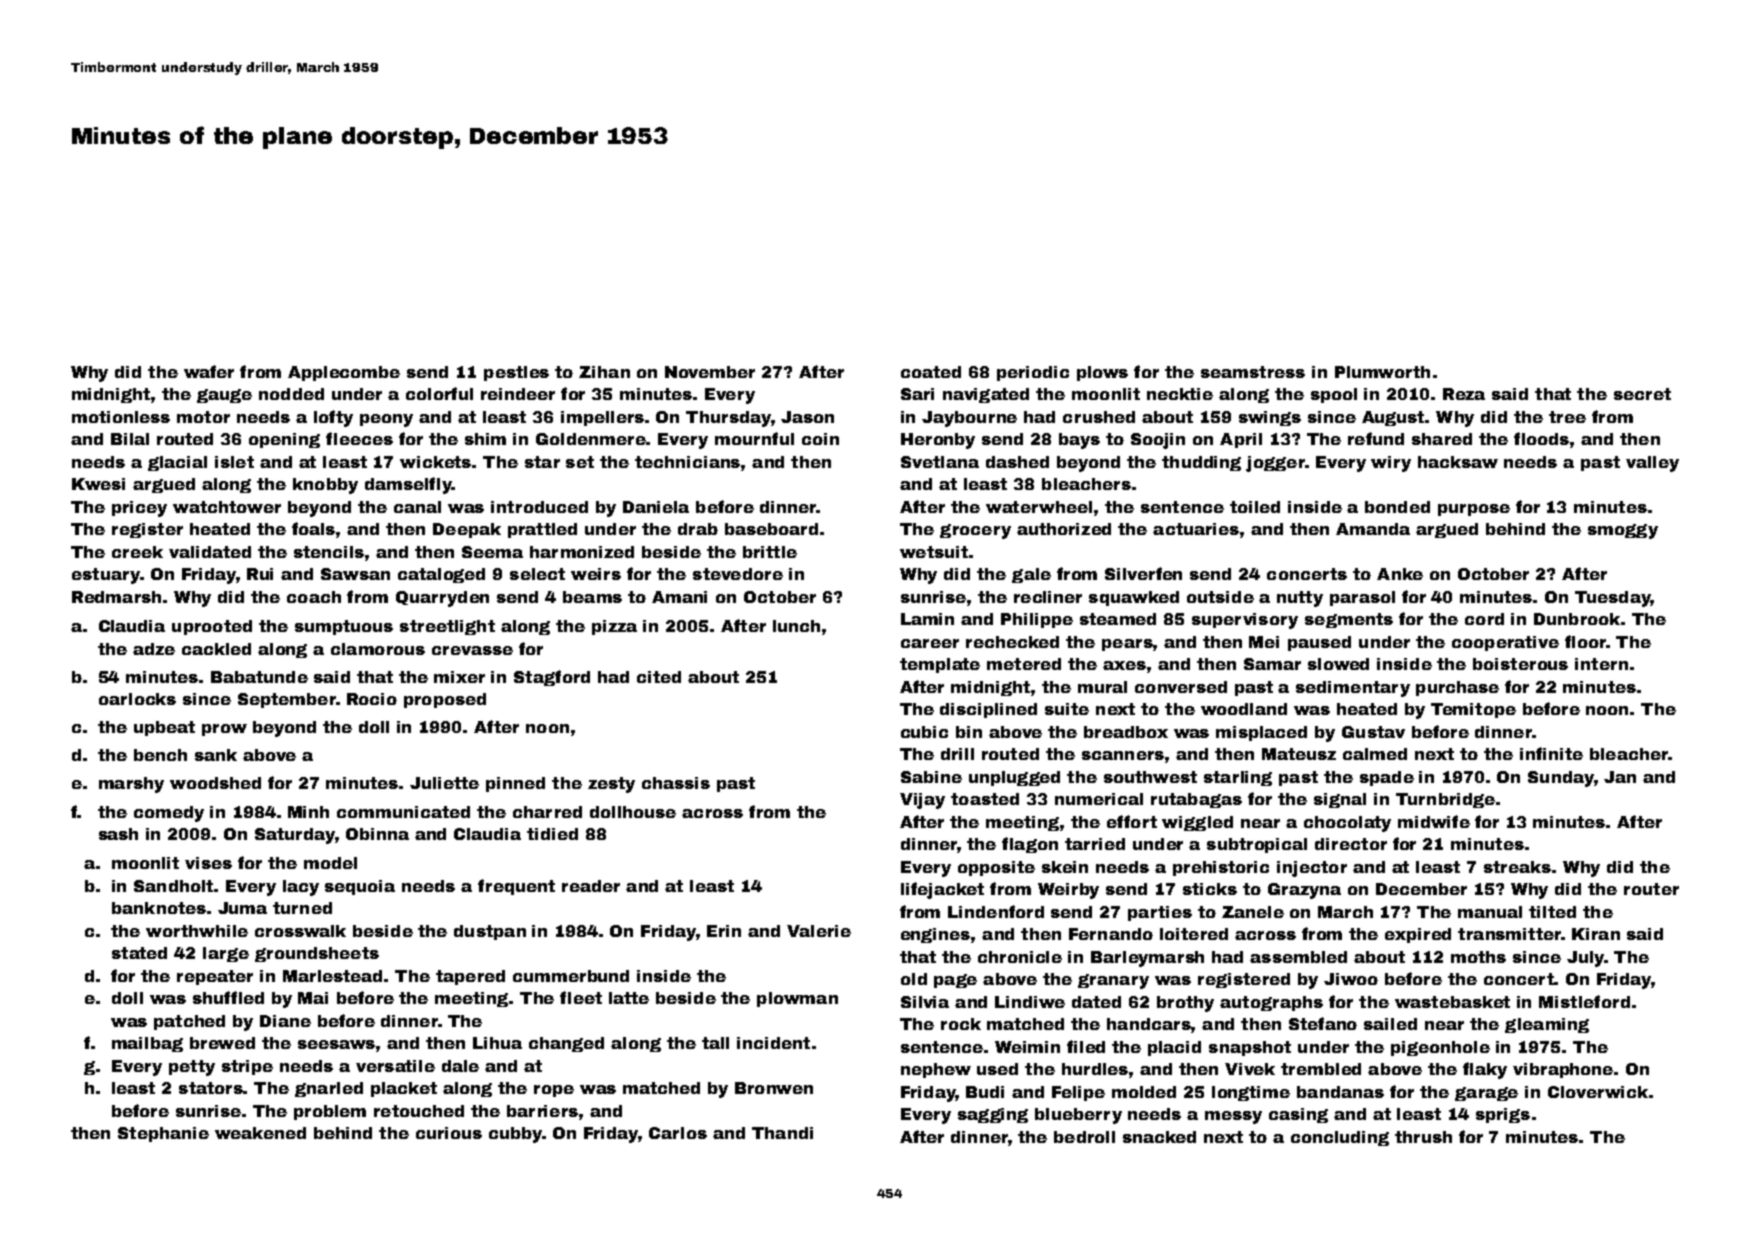 The height and width of the document is (1240, 1753). I want to click on secret, so click(1642, 394).
